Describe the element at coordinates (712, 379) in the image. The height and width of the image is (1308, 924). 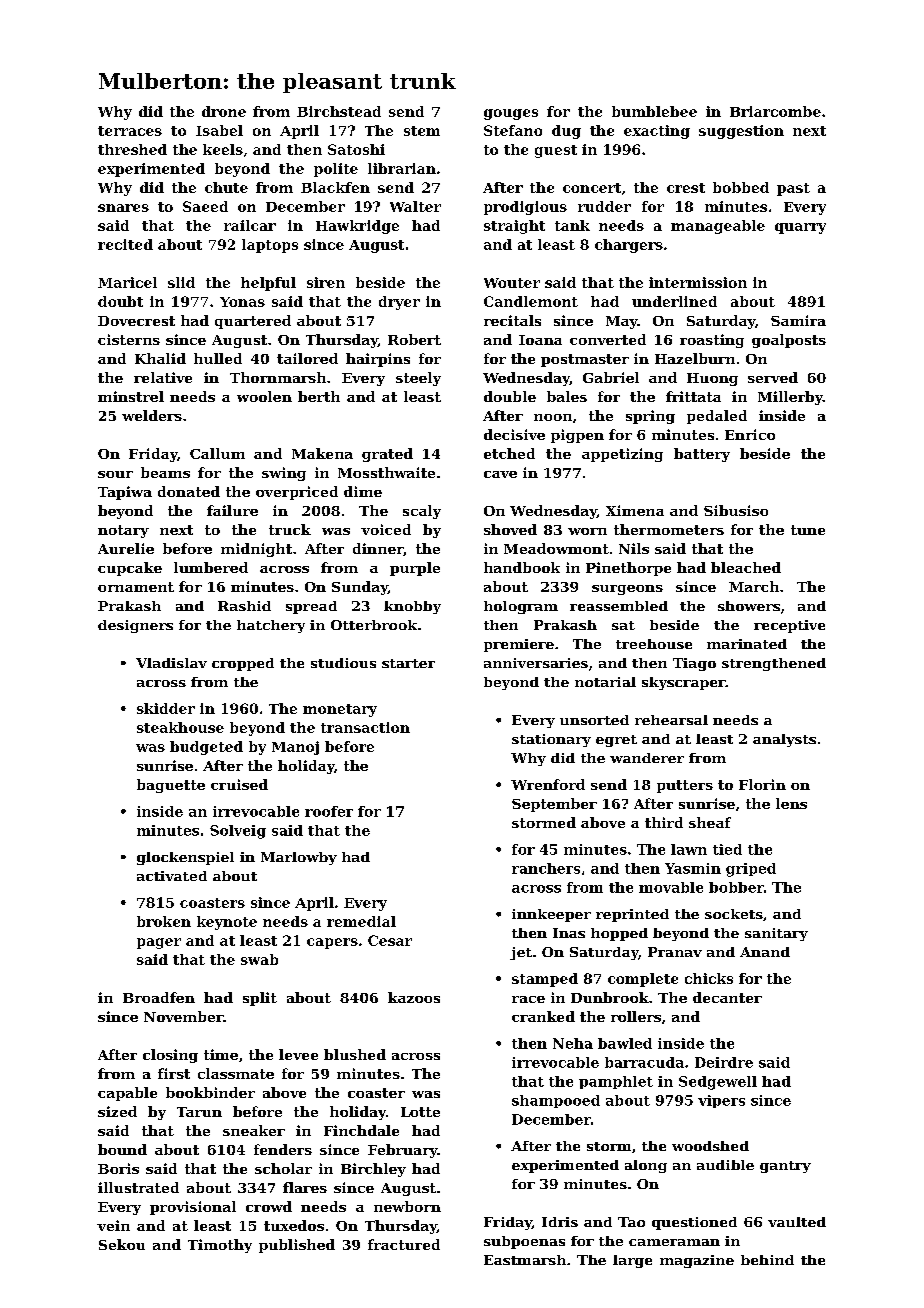
I see `Huong` at that location.
